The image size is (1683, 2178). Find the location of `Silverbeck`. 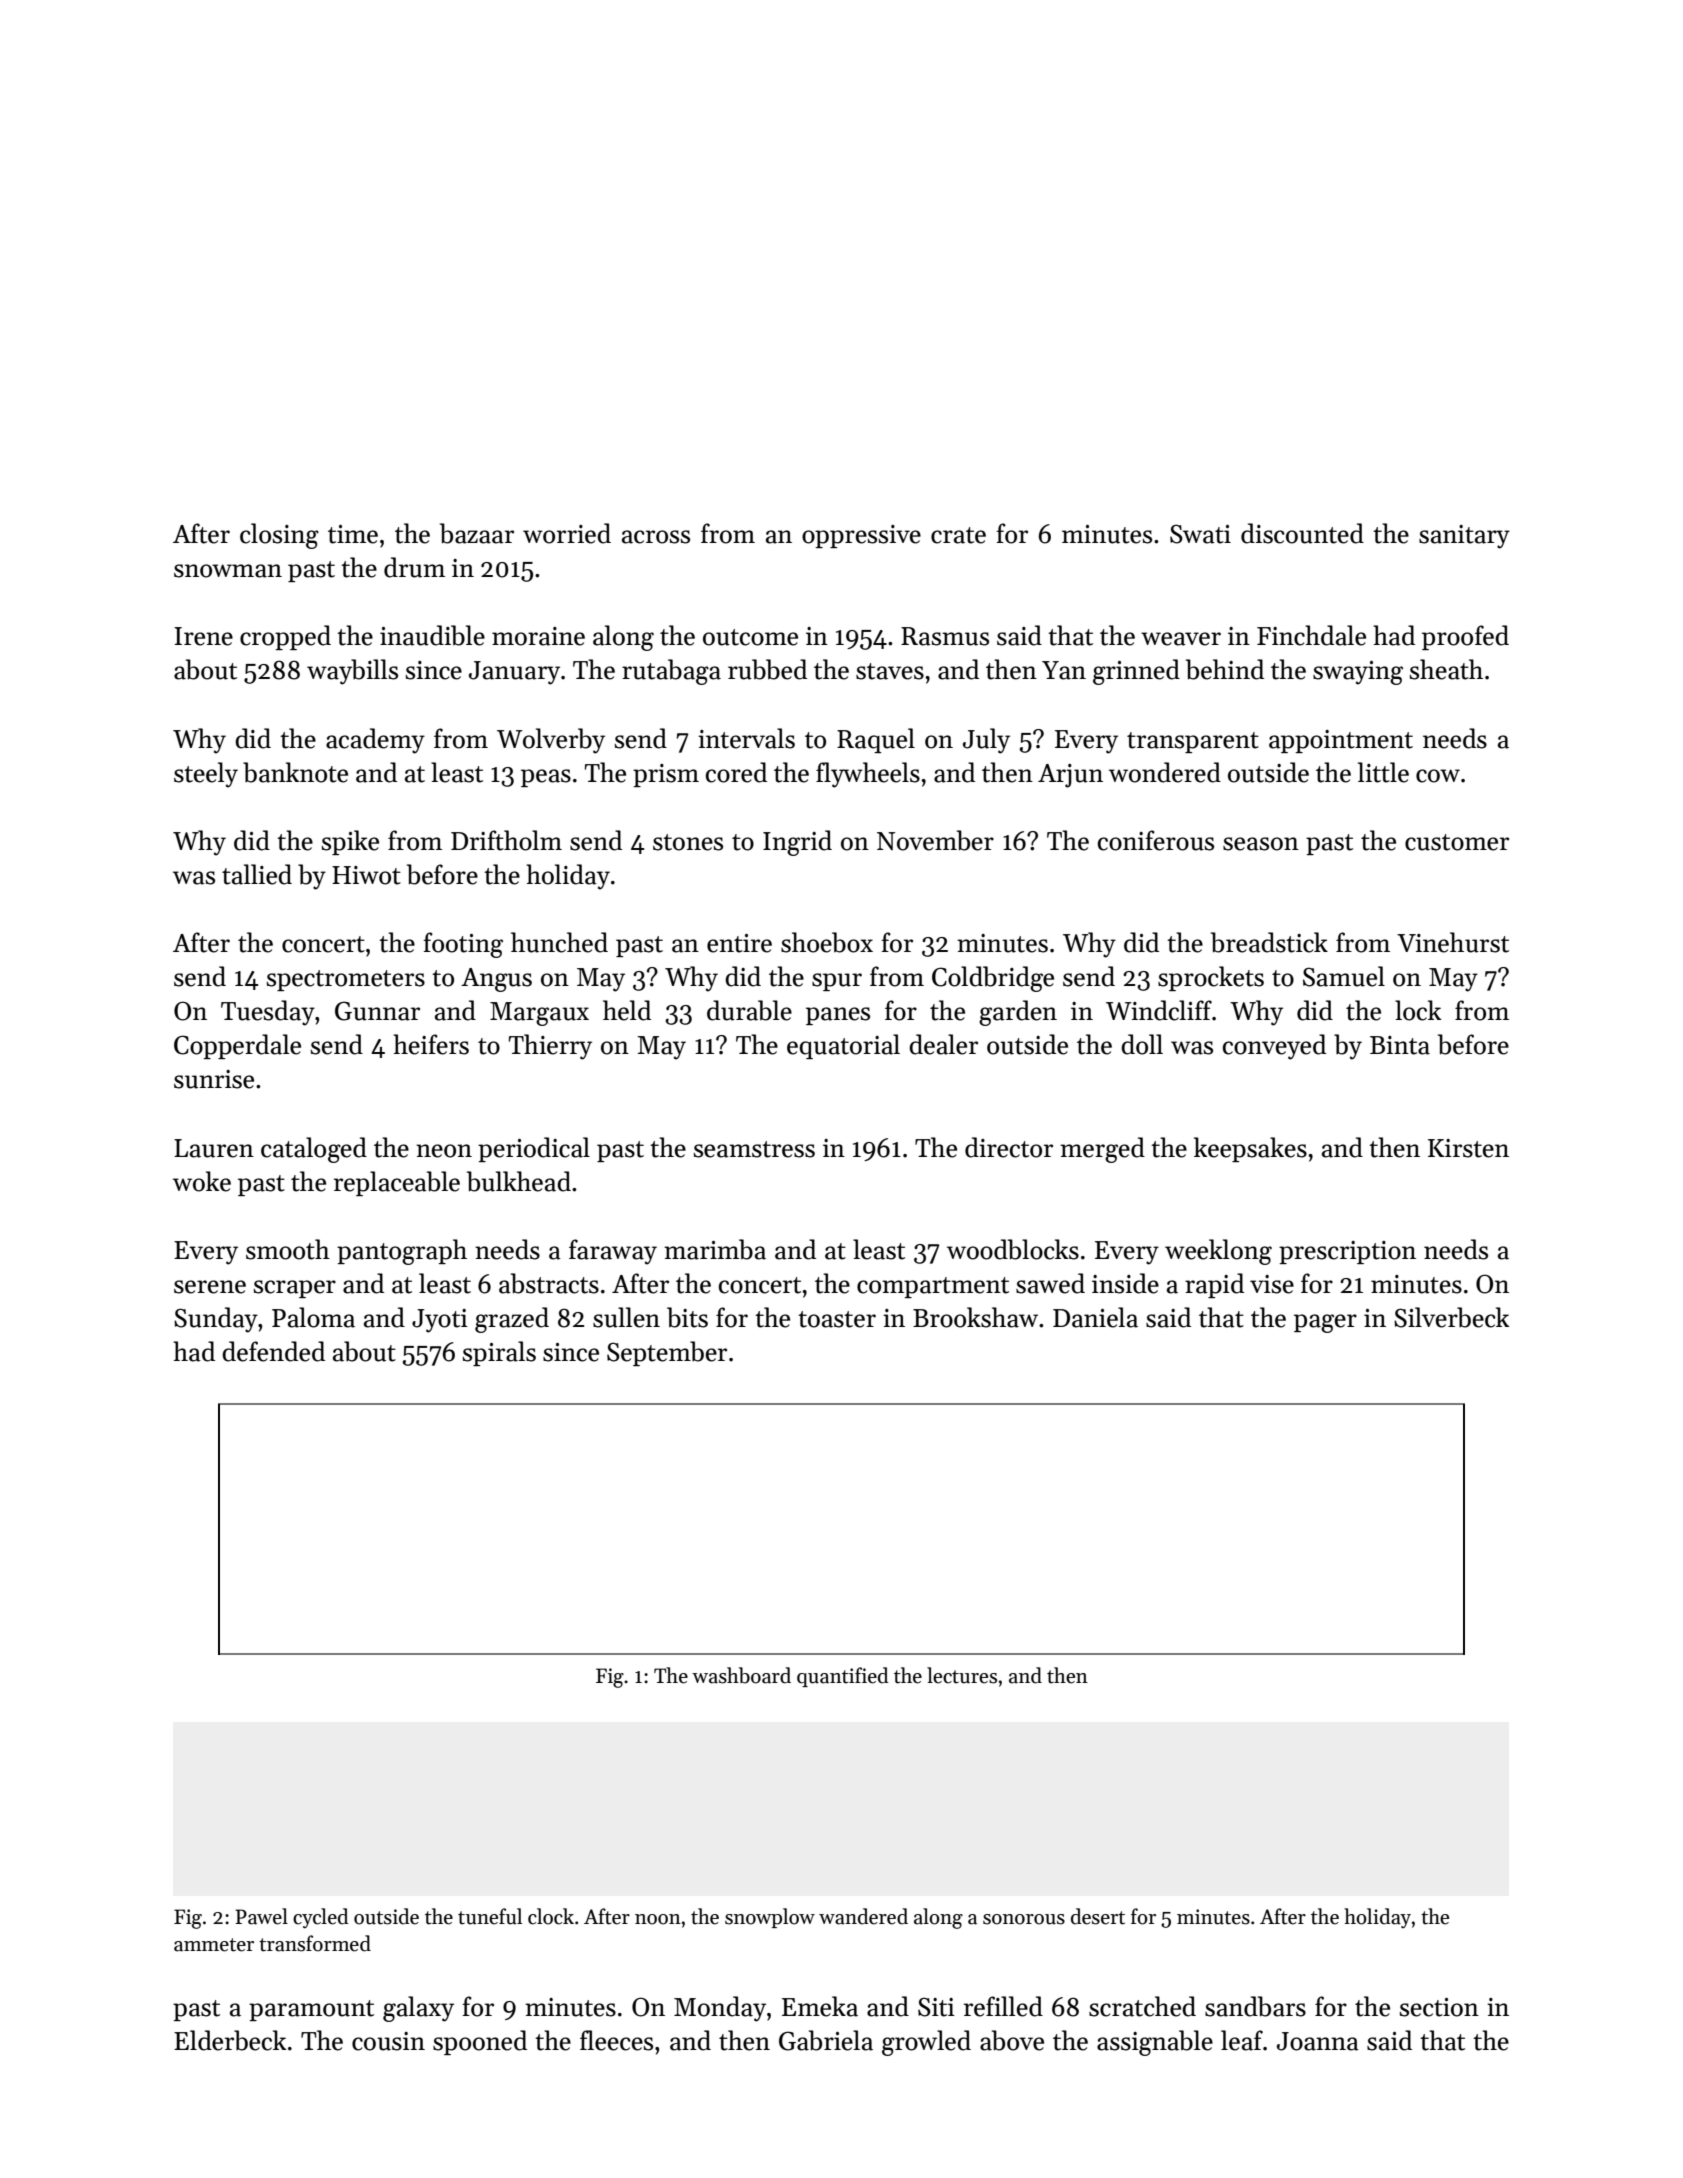

Silverbeck is located at coordinates (1451, 1317).
